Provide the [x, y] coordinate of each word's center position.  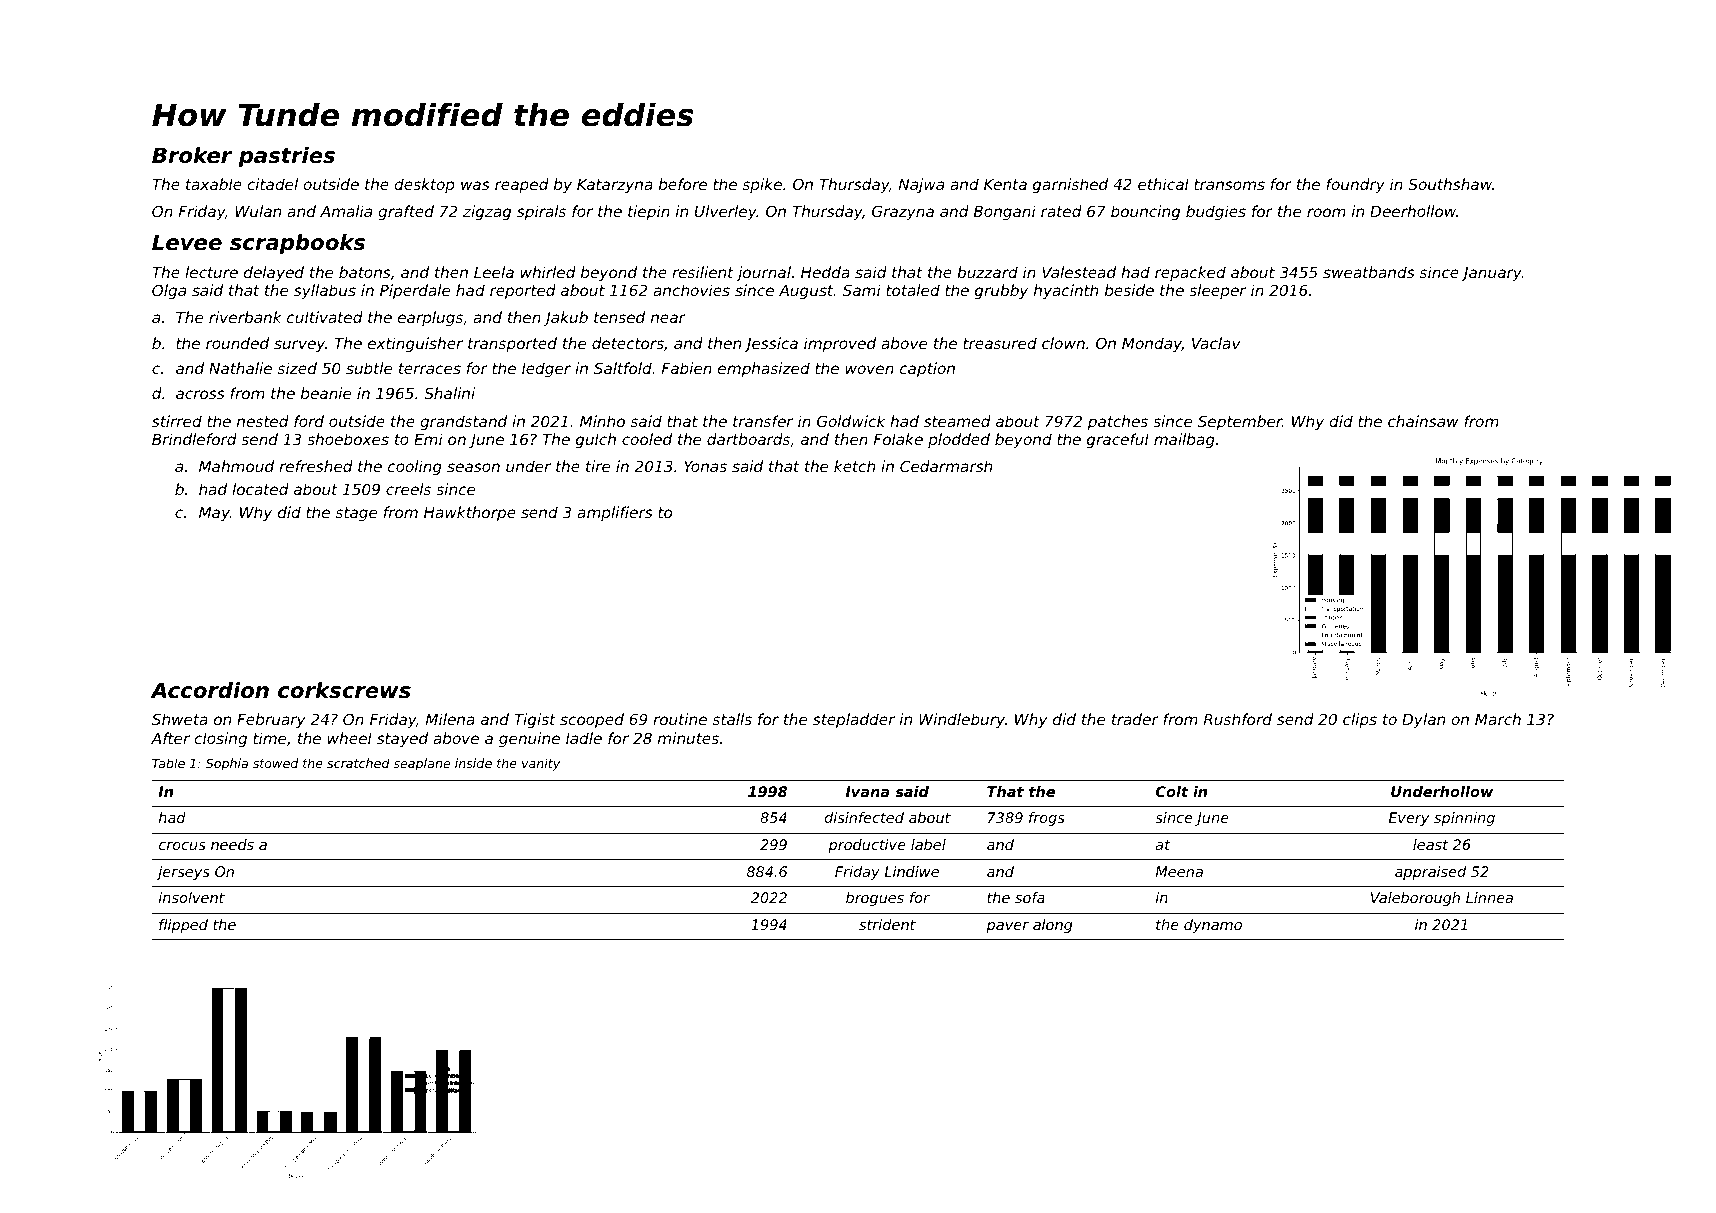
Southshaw [1450, 184]
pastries [286, 157]
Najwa [921, 185]
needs [232, 844]
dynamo [1213, 926]
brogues [875, 899]
